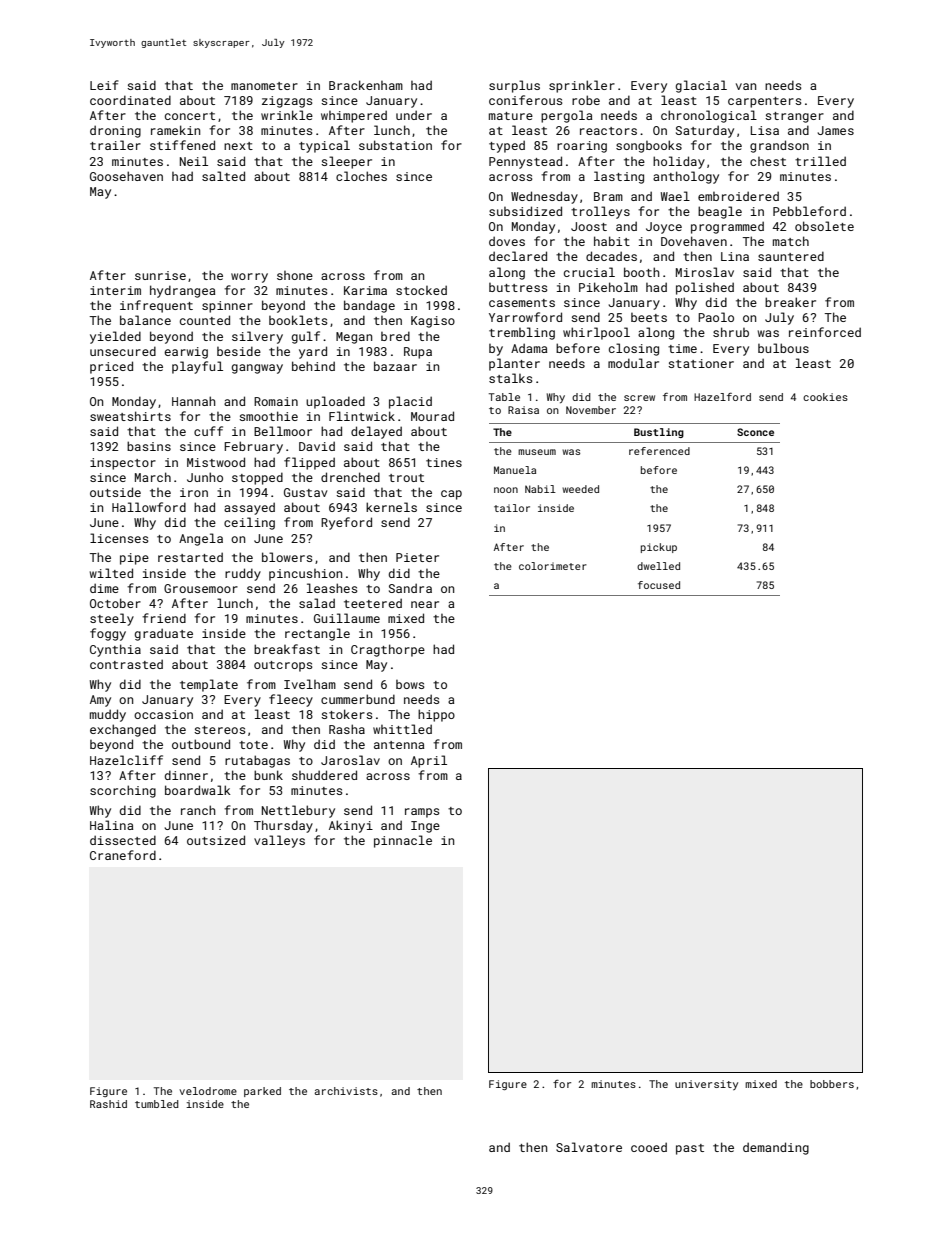 The width and height of the document is (952, 1233). What do you see at coordinates (589, 1147) in the document?
I see `Salvatore` at bounding box center [589, 1147].
